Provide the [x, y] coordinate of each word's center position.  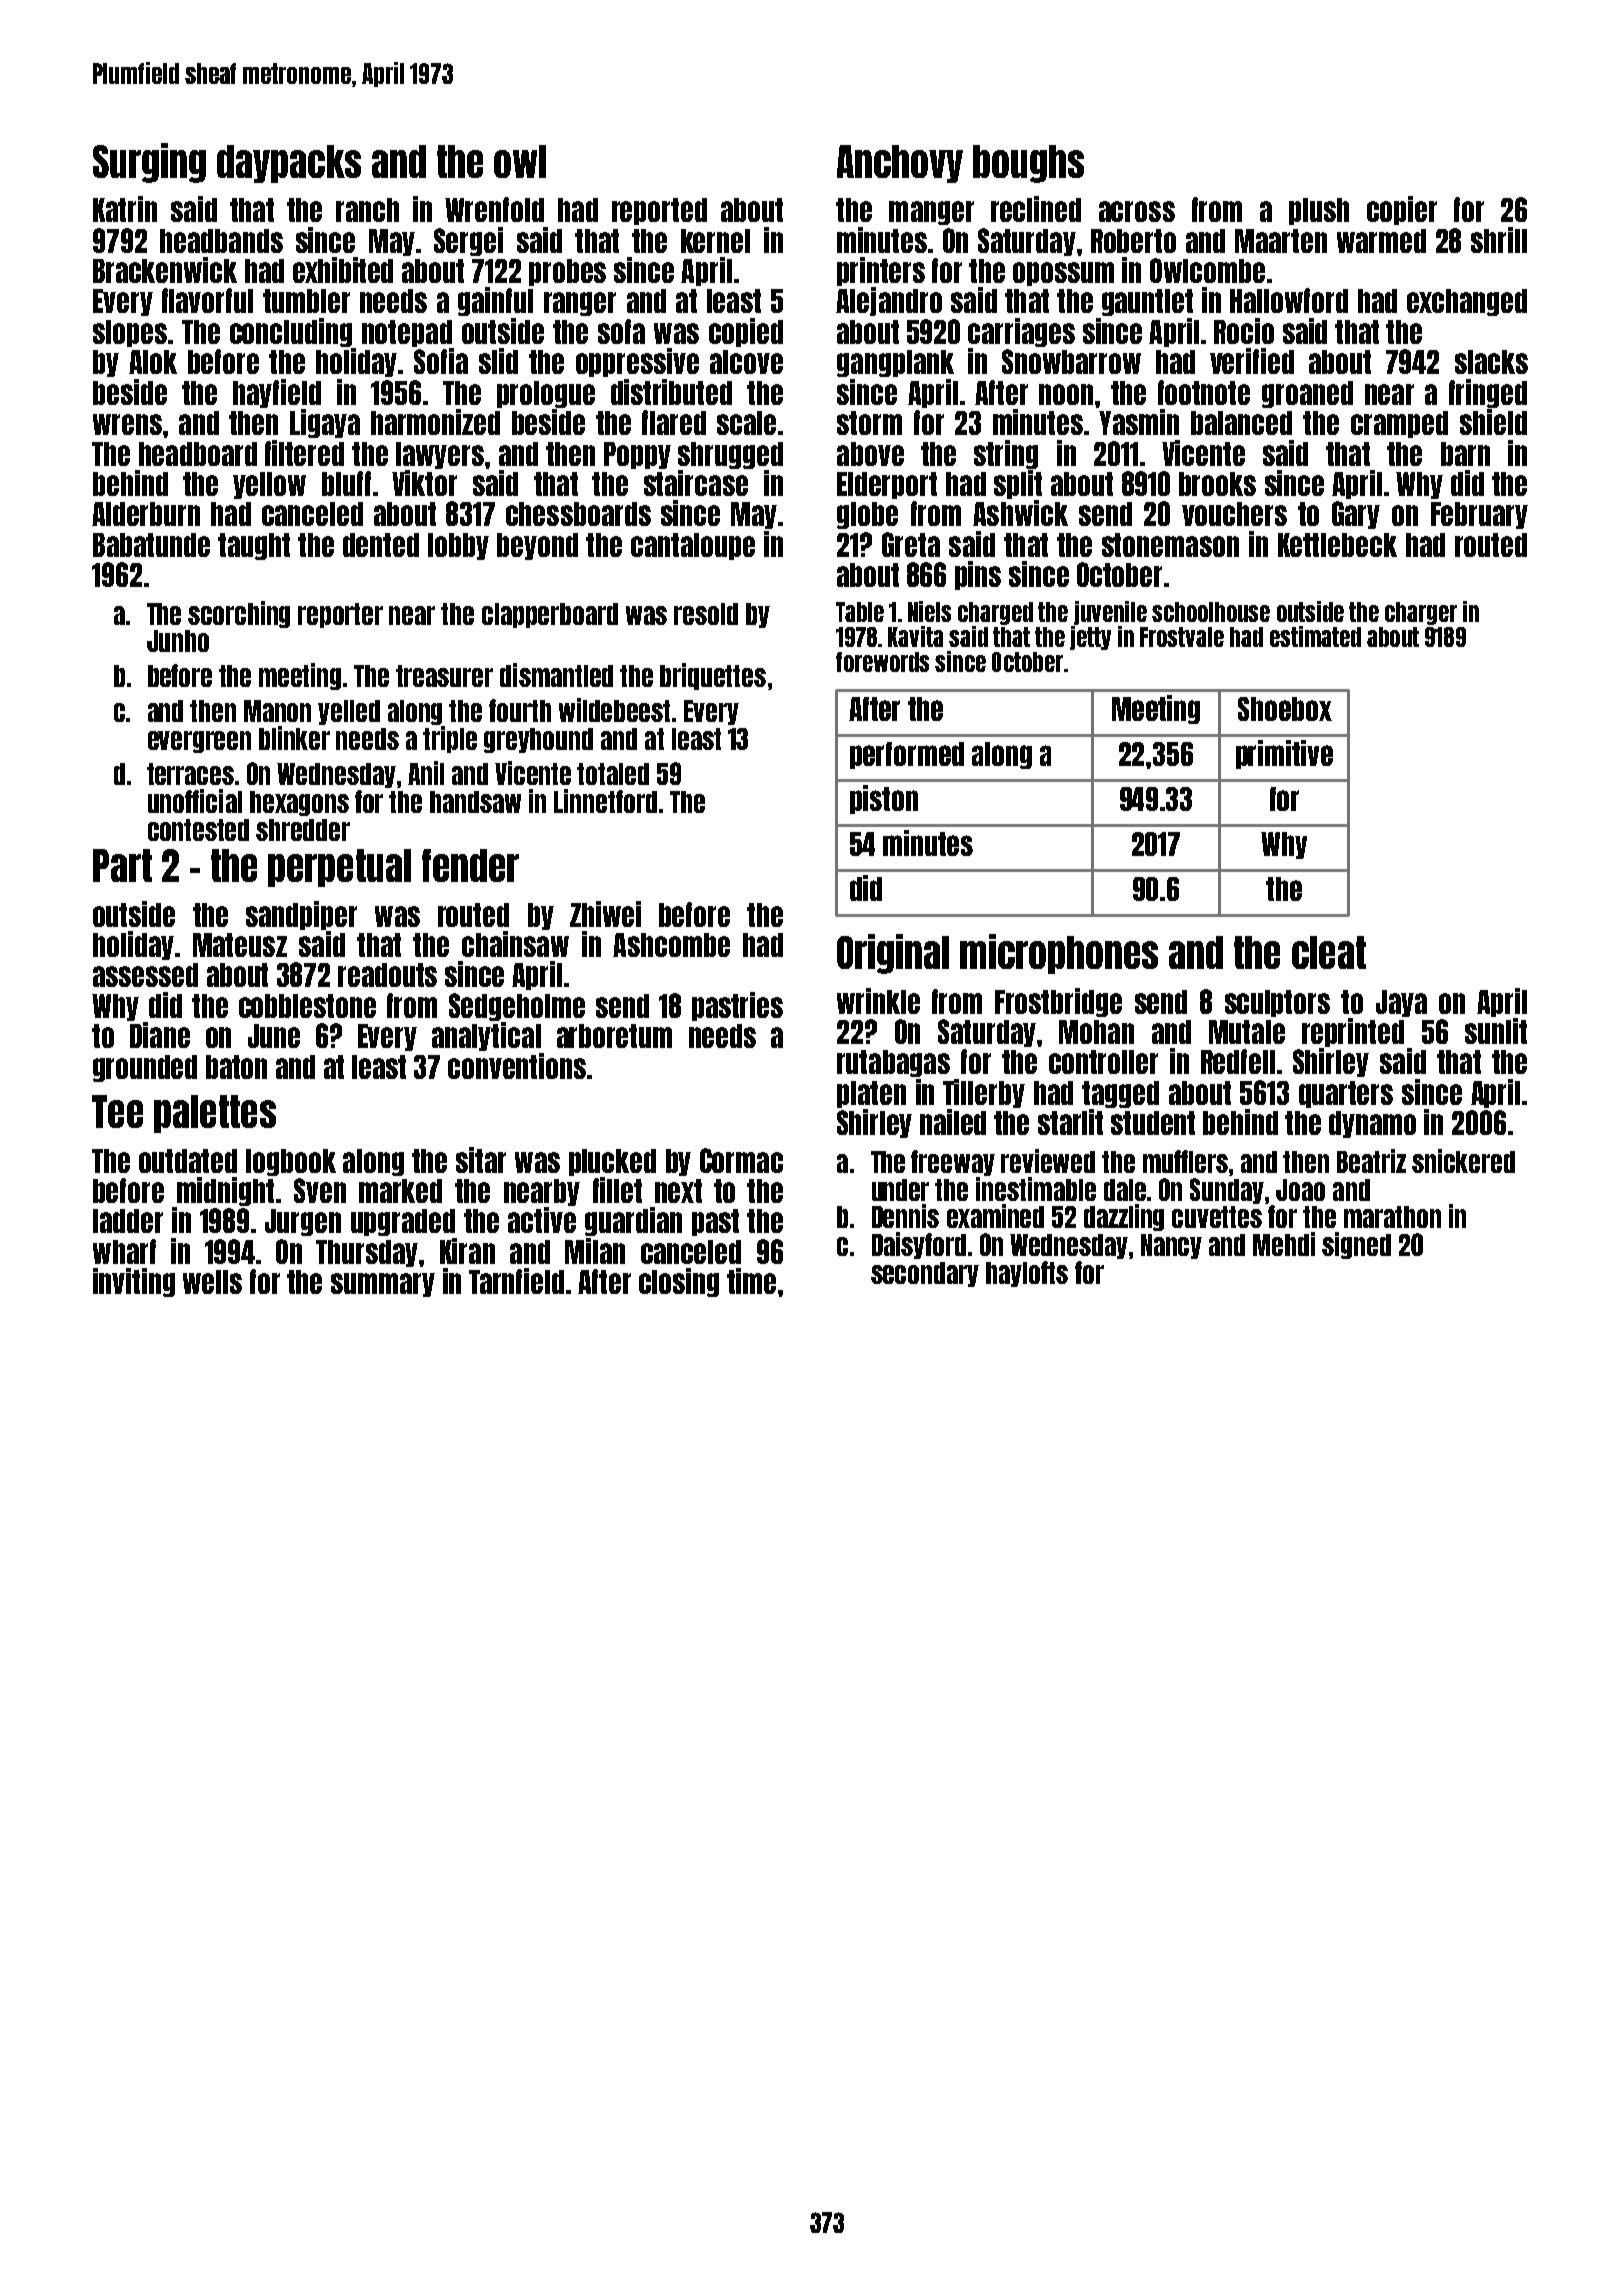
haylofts [1027, 1274]
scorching [239, 614]
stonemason [1170, 545]
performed [907, 755]
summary [383, 1285]
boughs [1028, 164]
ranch [367, 210]
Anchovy [900, 164]
